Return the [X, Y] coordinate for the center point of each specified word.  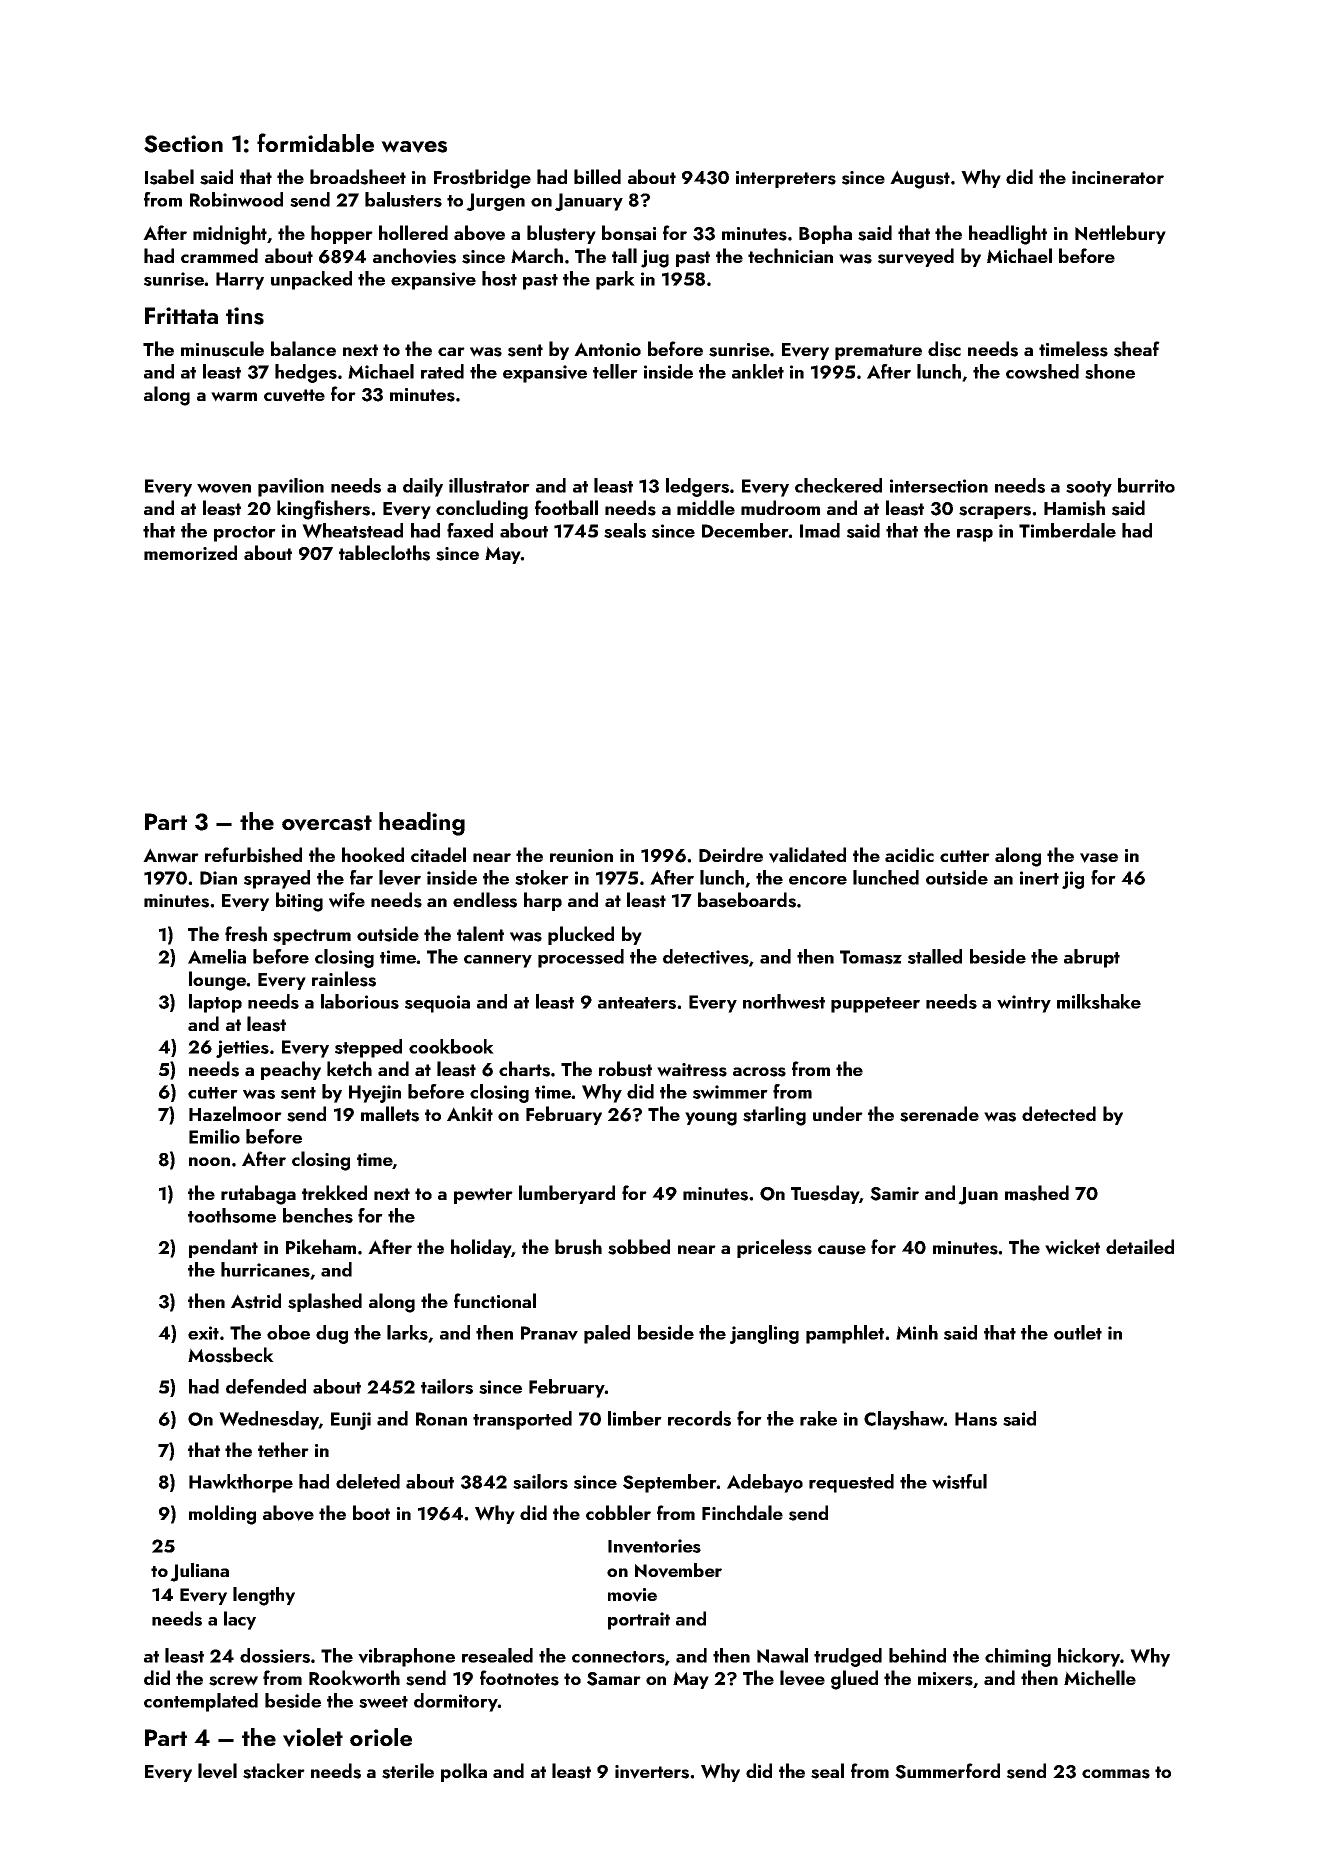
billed [597, 176]
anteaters [637, 1003]
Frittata [181, 315]
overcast [327, 823]
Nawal [782, 1655]
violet [313, 1737]
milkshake [1099, 1001]
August [920, 179]
